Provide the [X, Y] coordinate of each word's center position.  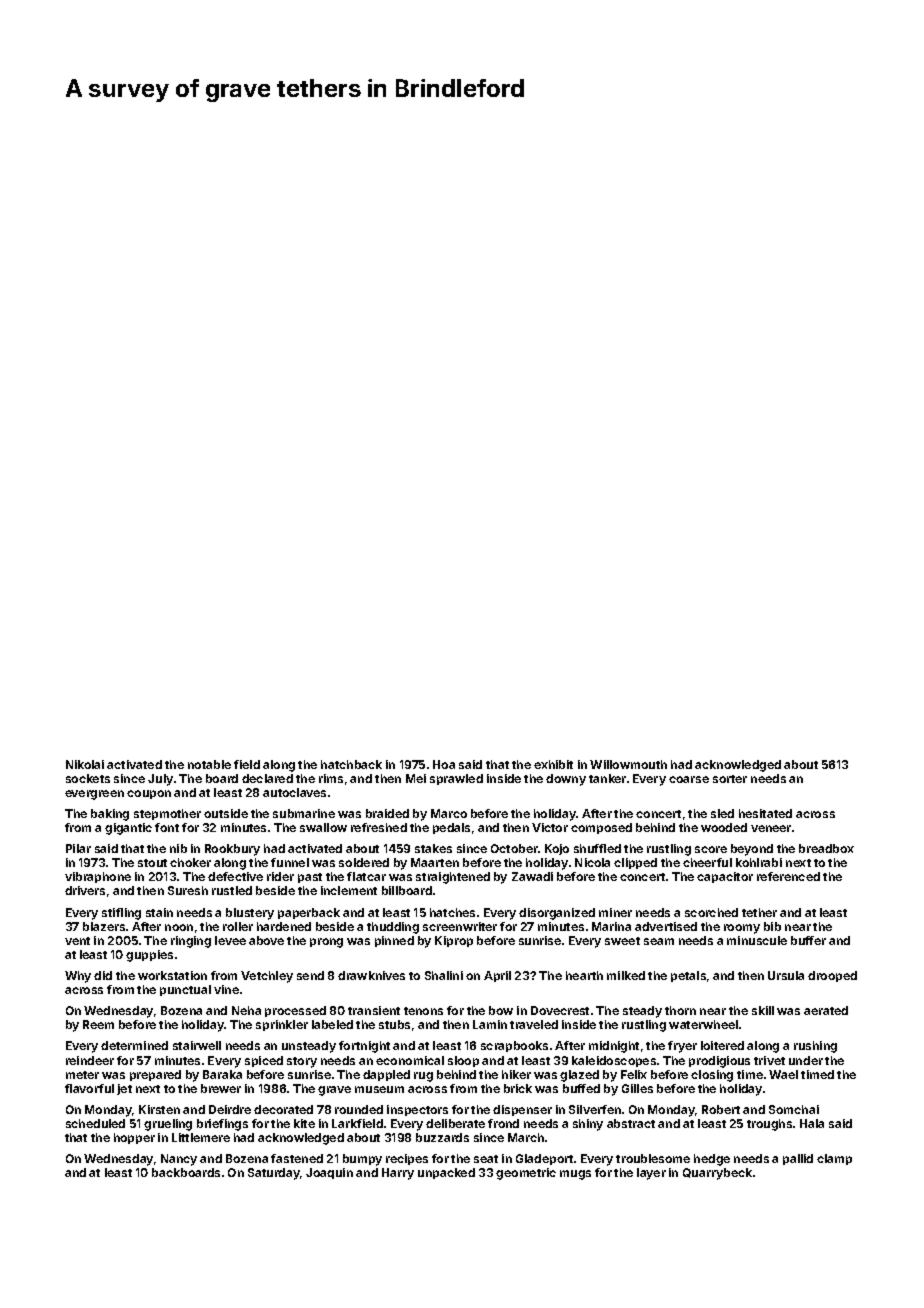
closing [712, 1076]
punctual [185, 990]
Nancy [179, 1160]
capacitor [725, 877]
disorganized [557, 914]
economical [410, 1060]
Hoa [444, 764]
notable [209, 764]
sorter [730, 779]
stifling [121, 914]
